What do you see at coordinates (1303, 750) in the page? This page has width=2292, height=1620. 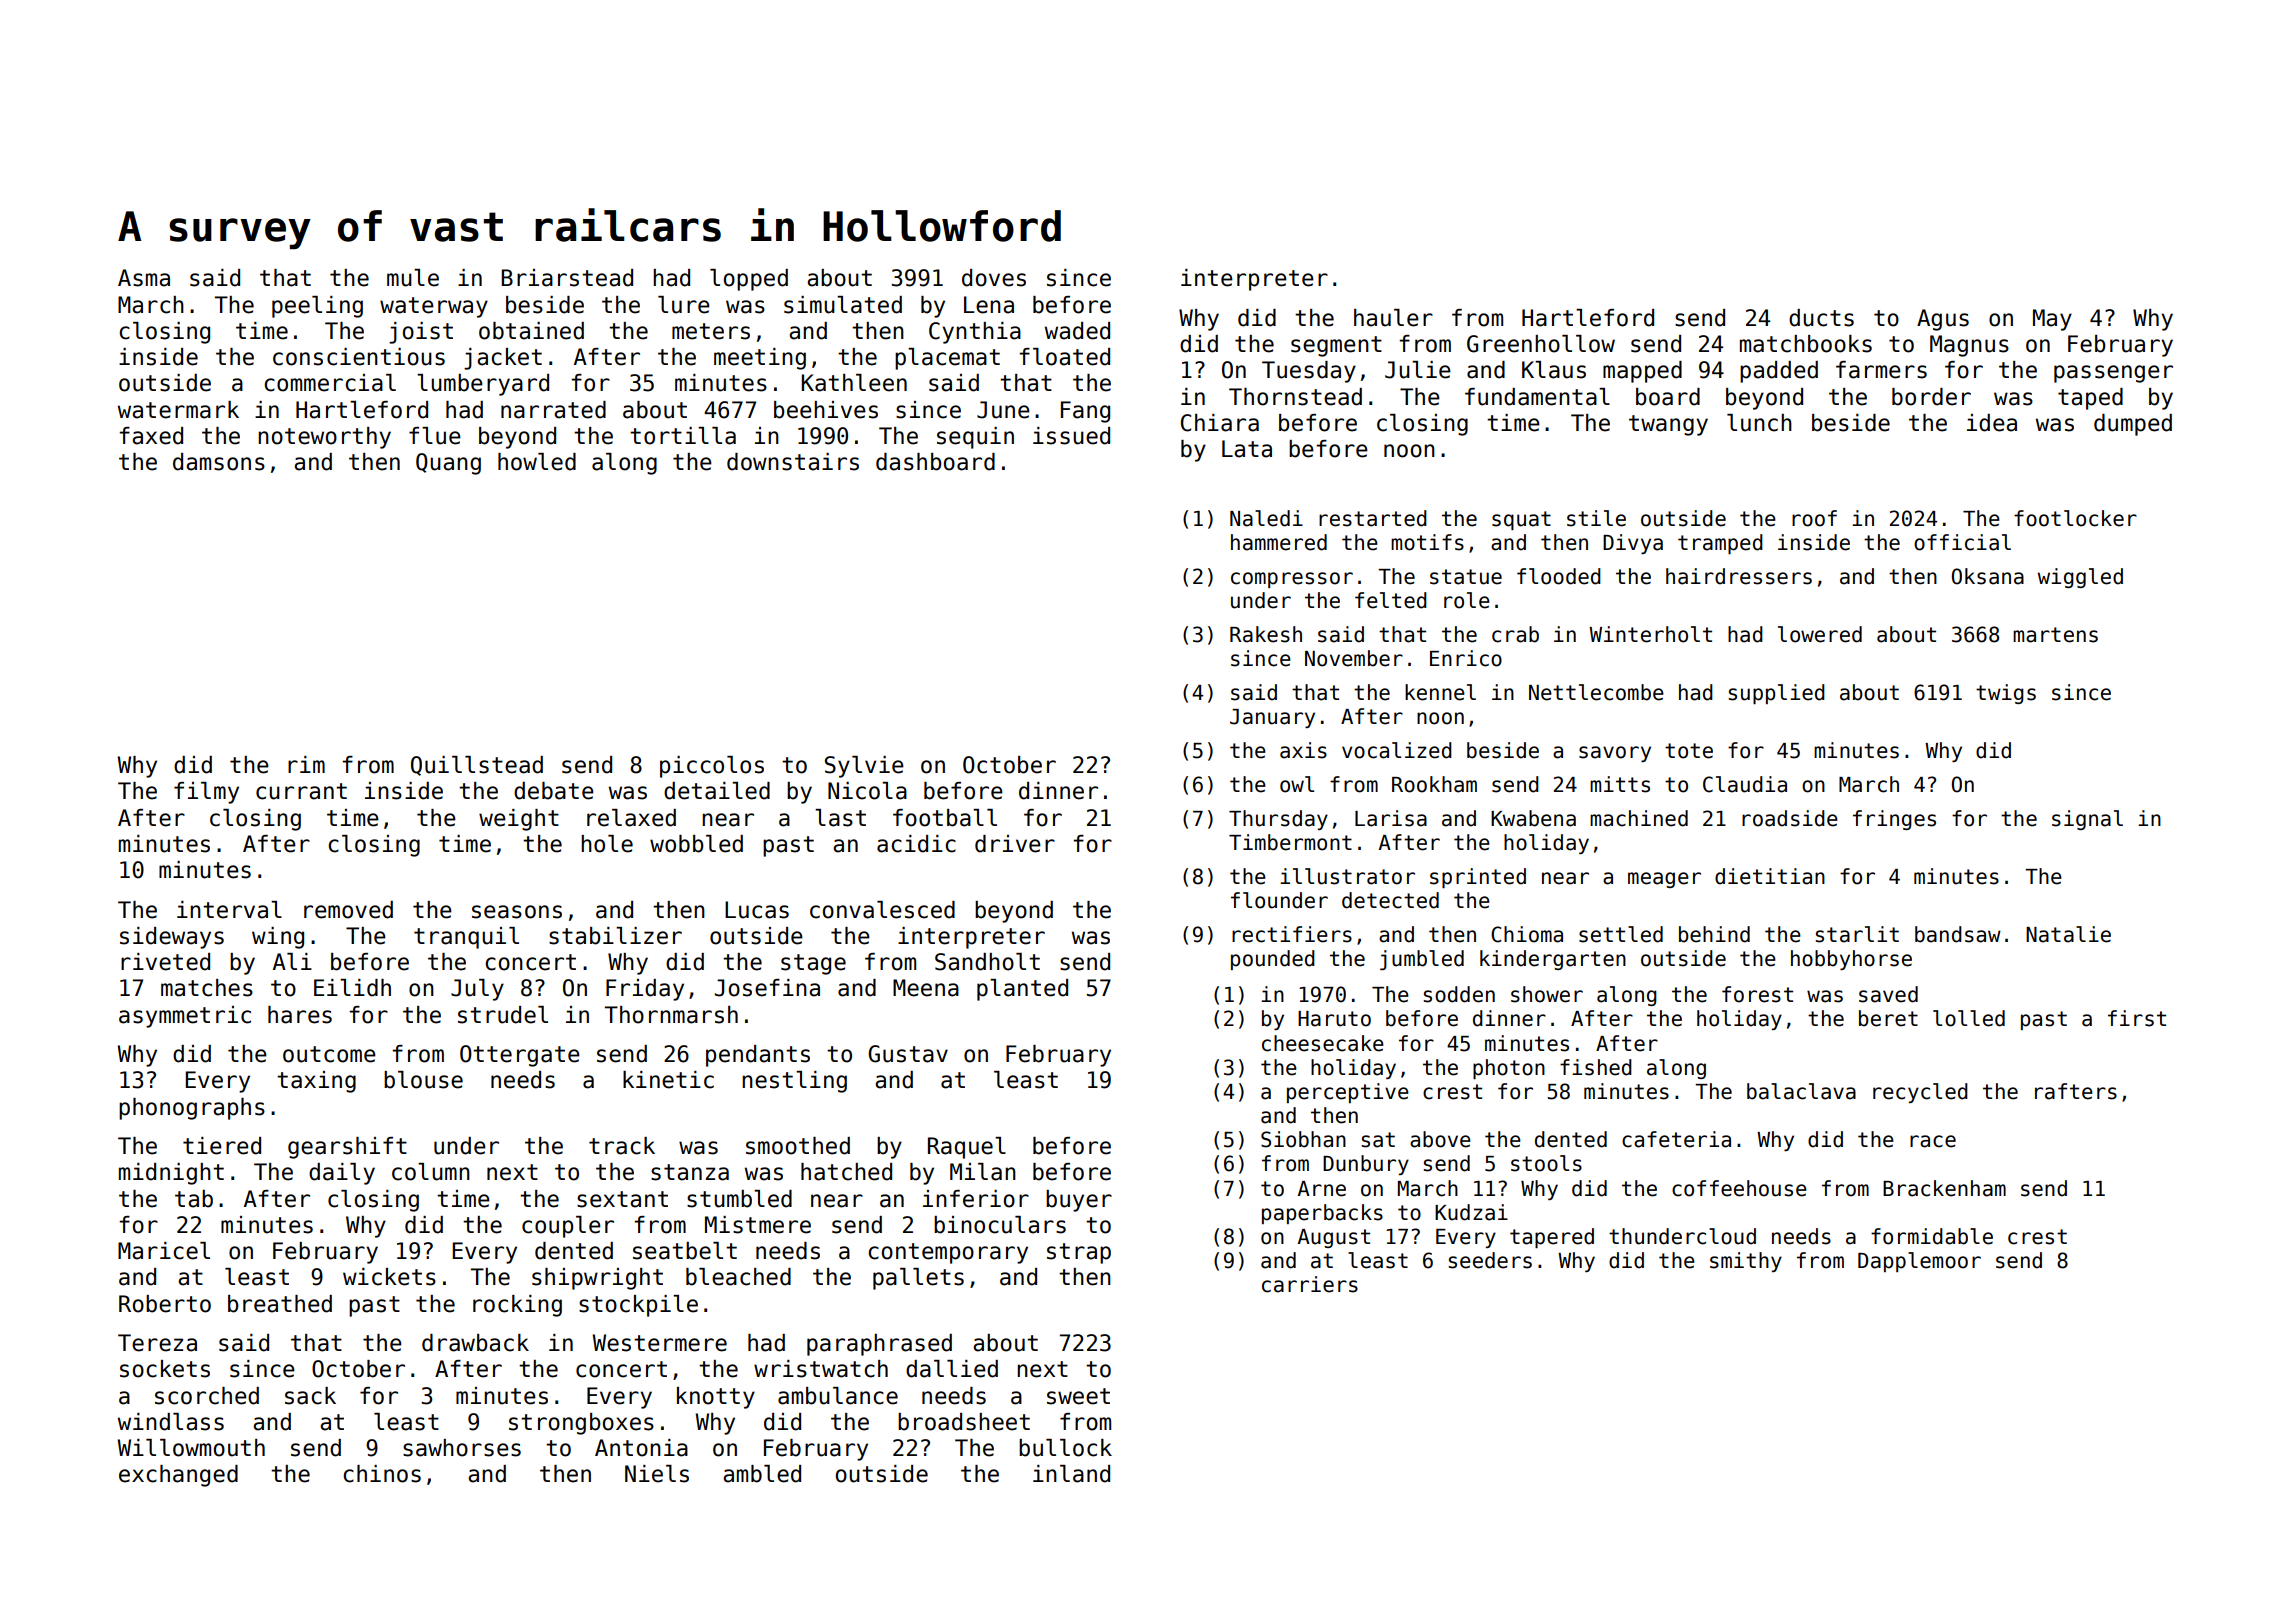 I see `axis` at bounding box center [1303, 750].
